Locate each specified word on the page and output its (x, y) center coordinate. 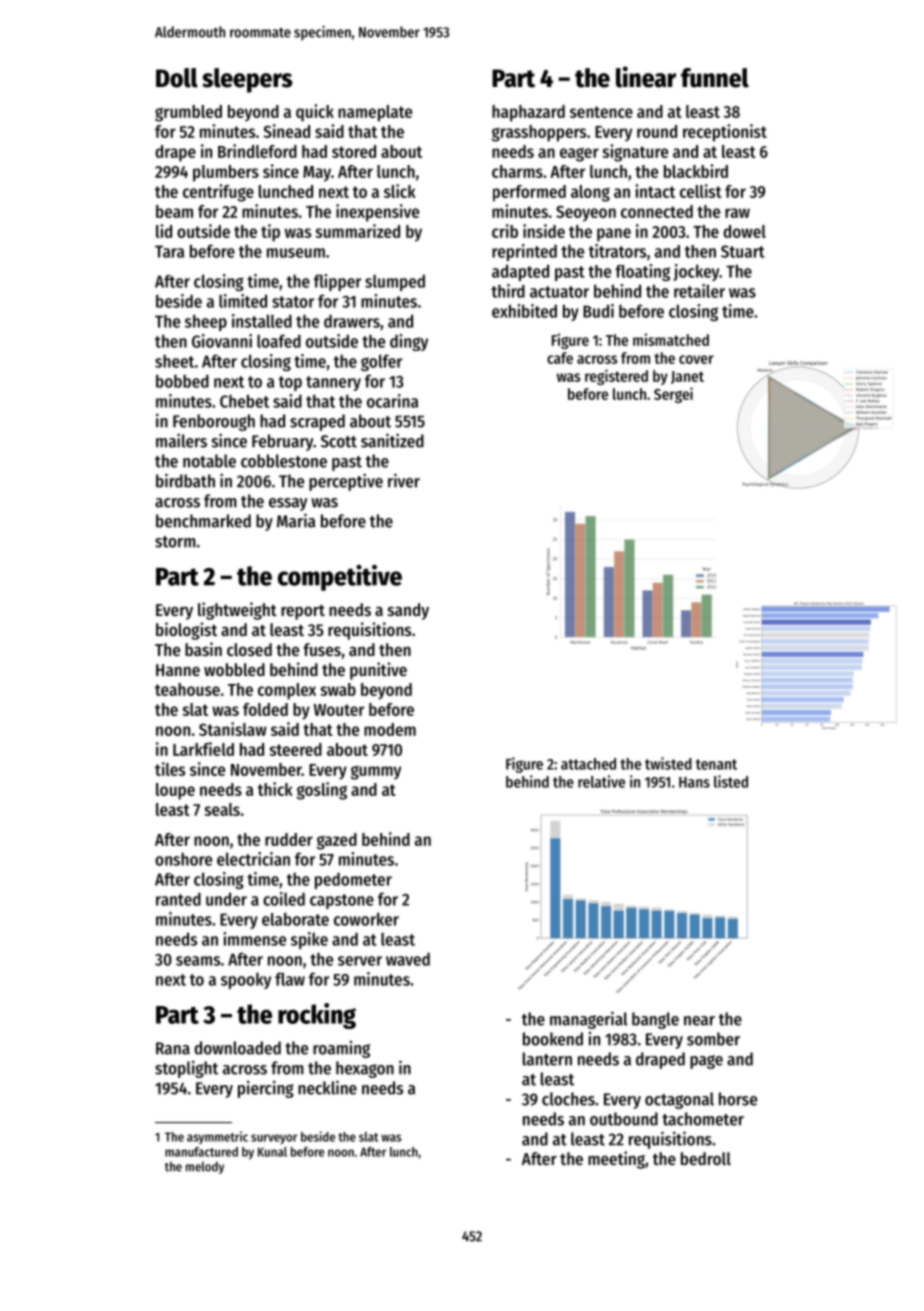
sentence (601, 112)
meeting (616, 1160)
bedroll (706, 1158)
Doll (177, 78)
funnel (715, 78)
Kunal (272, 1152)
